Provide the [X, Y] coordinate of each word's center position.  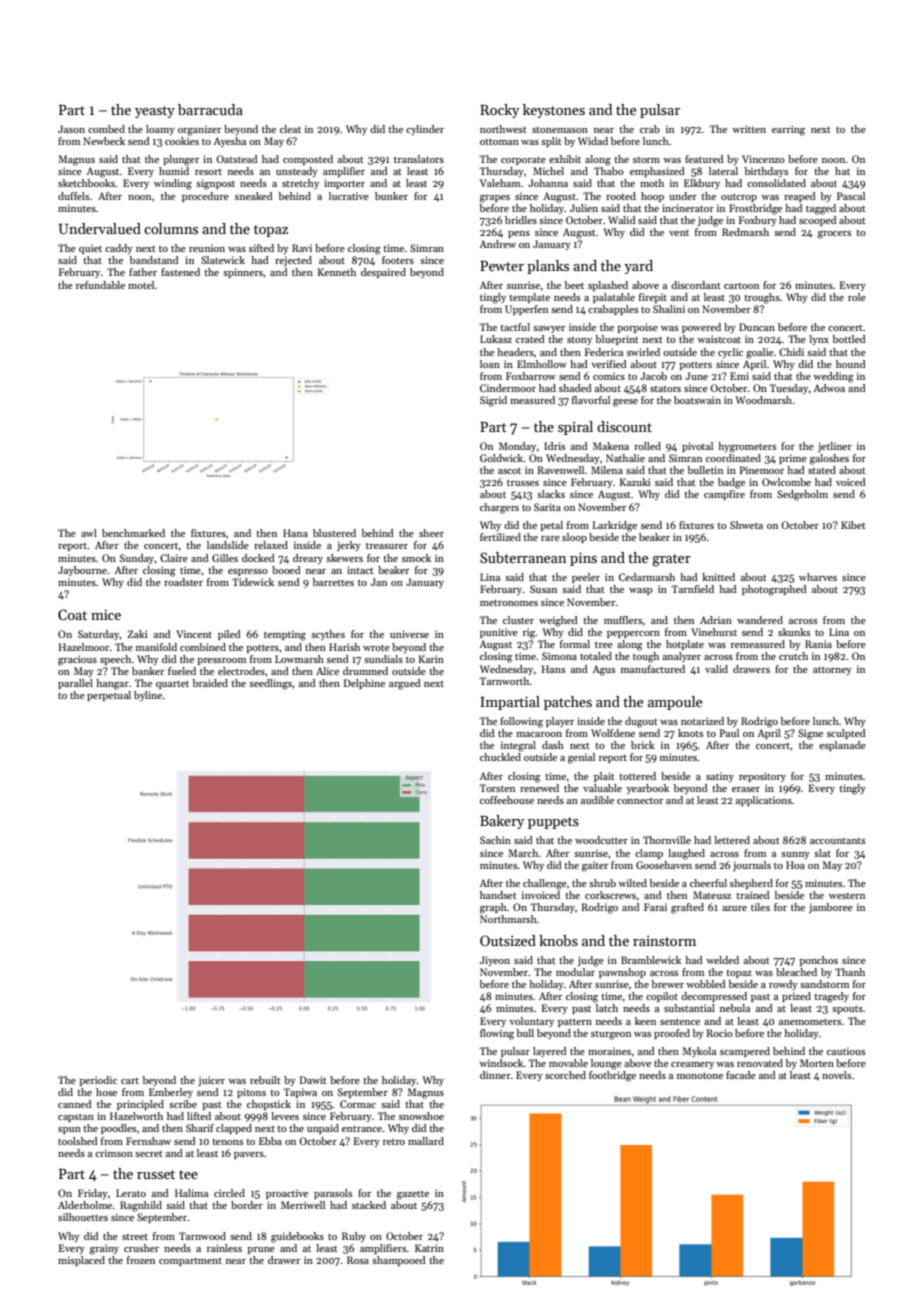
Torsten [497, 788]
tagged [821, 209]
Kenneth [337, 272]
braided [210, 683]
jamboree [831, 908]
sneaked [254, 196]
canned [75, 1104]
